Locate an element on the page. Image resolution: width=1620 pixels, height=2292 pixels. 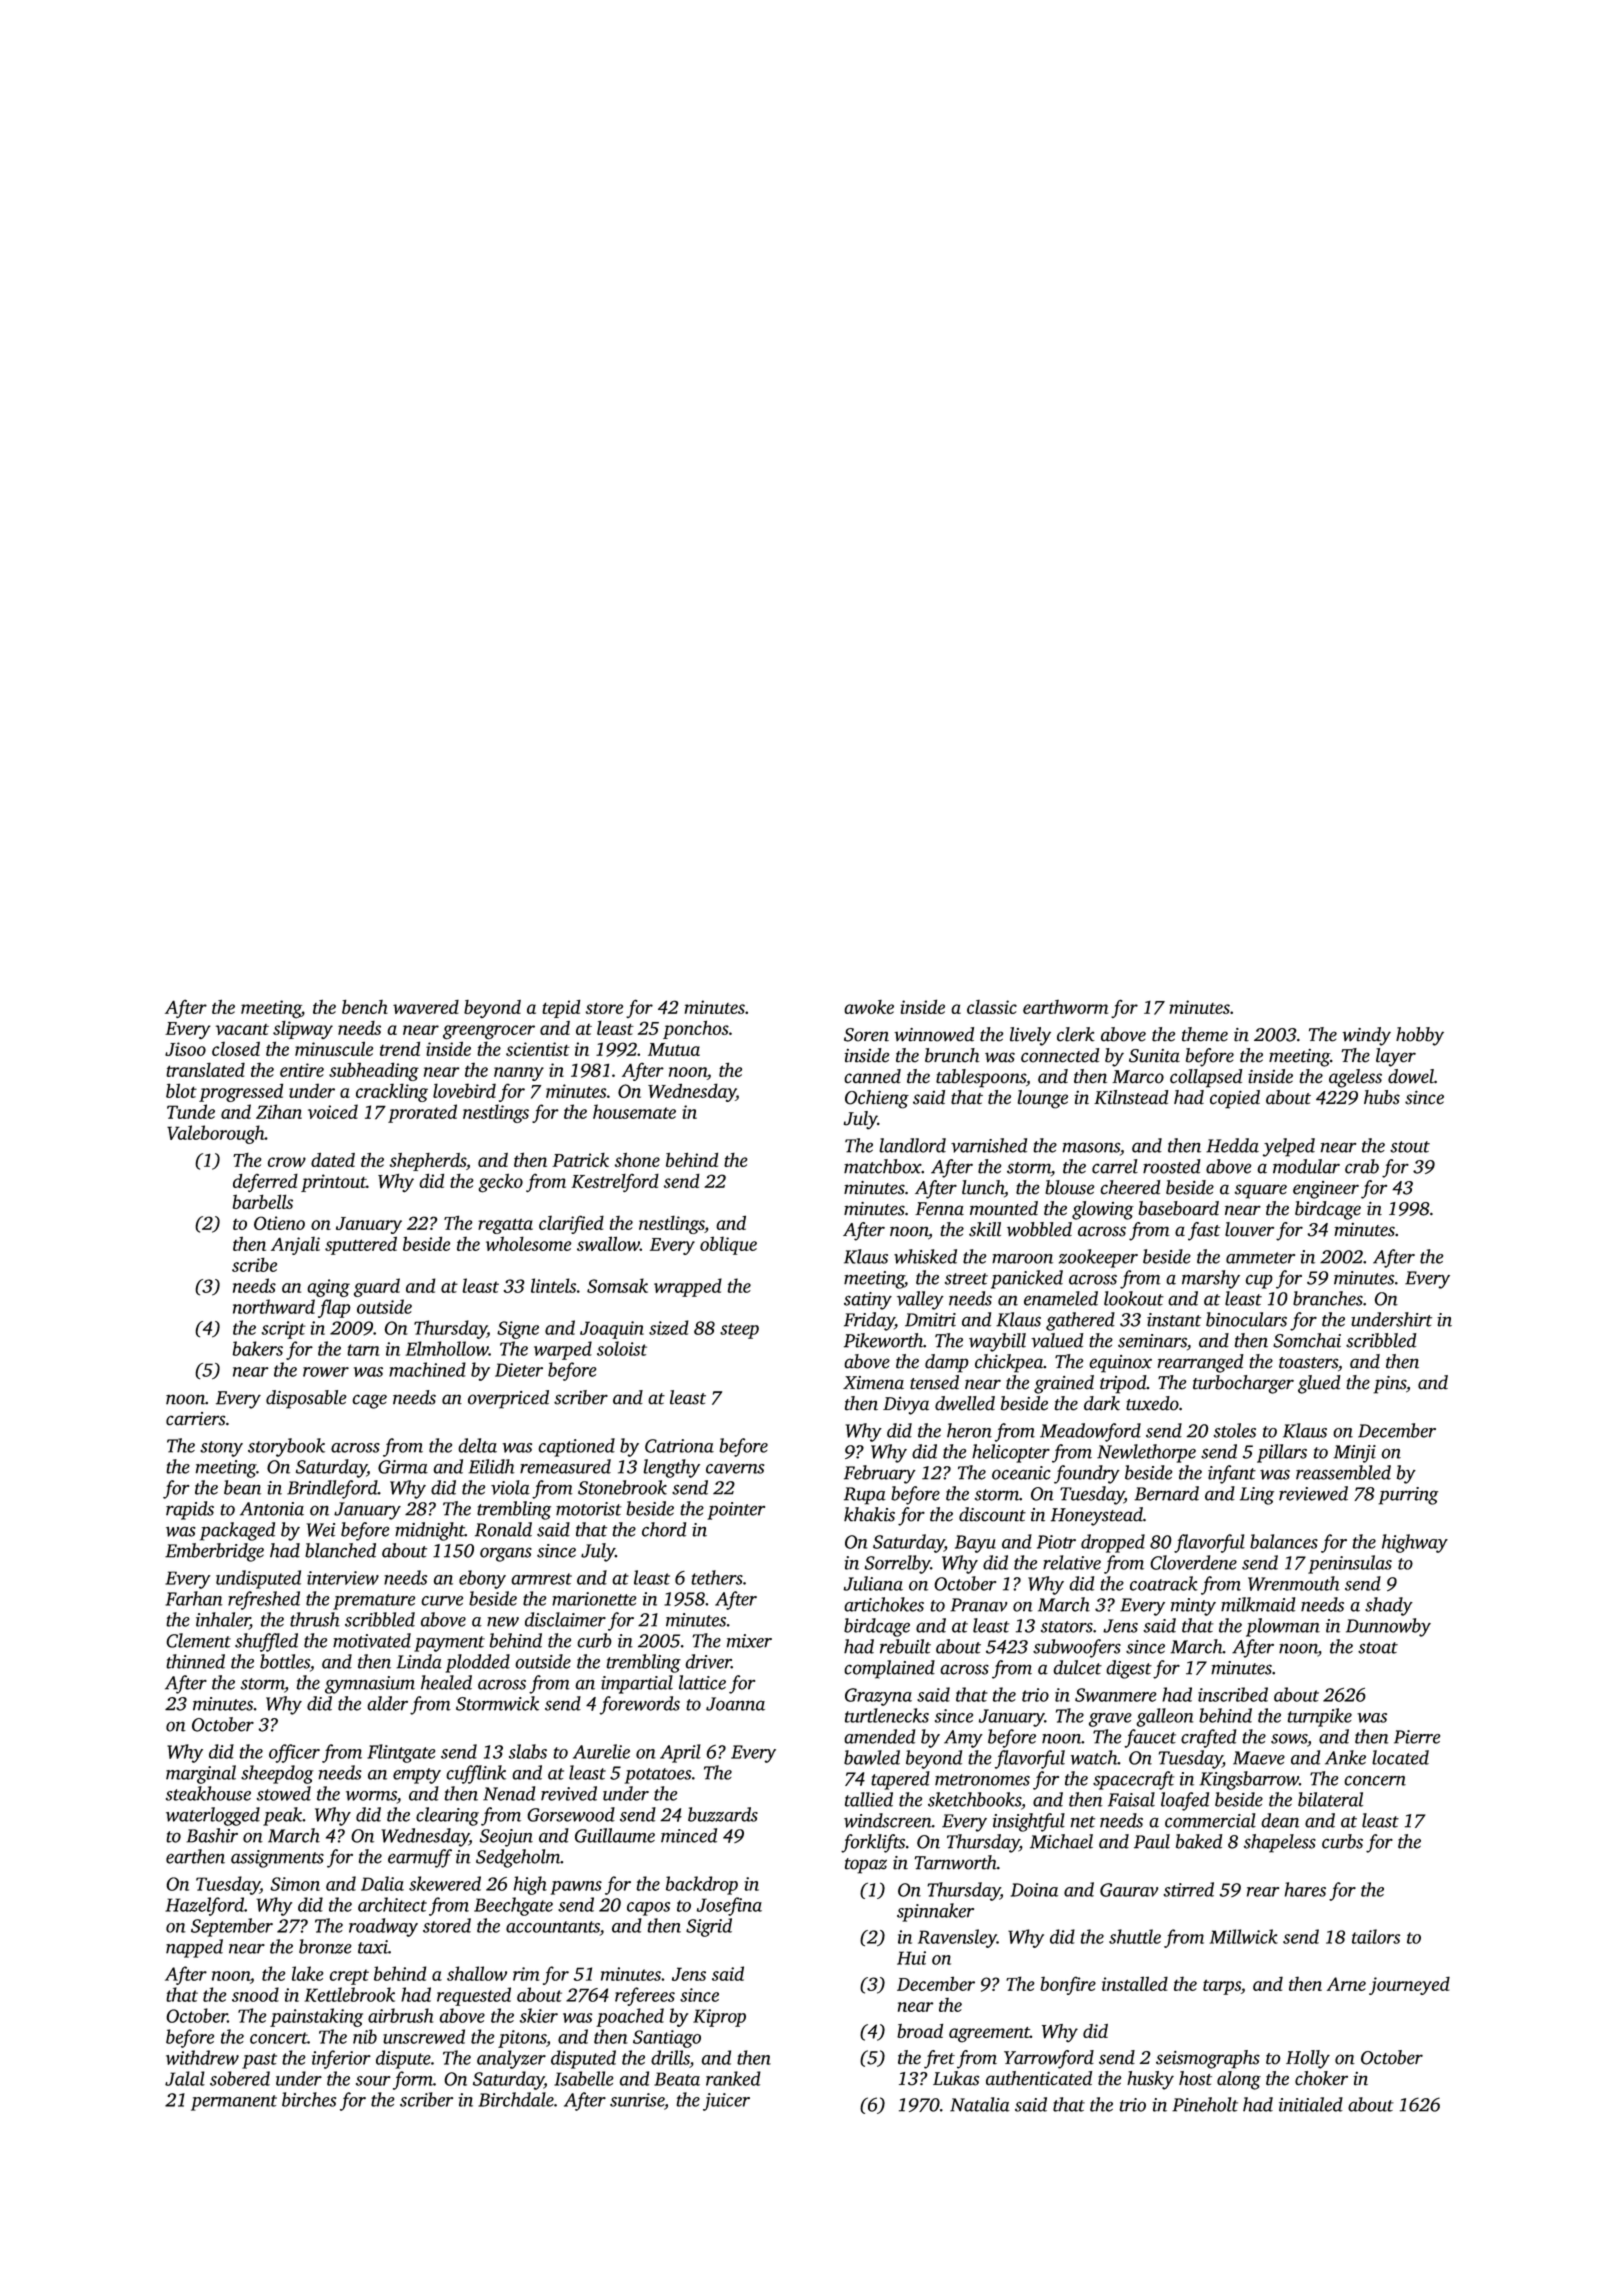
awoke is located at coordinates (869, 1007).
